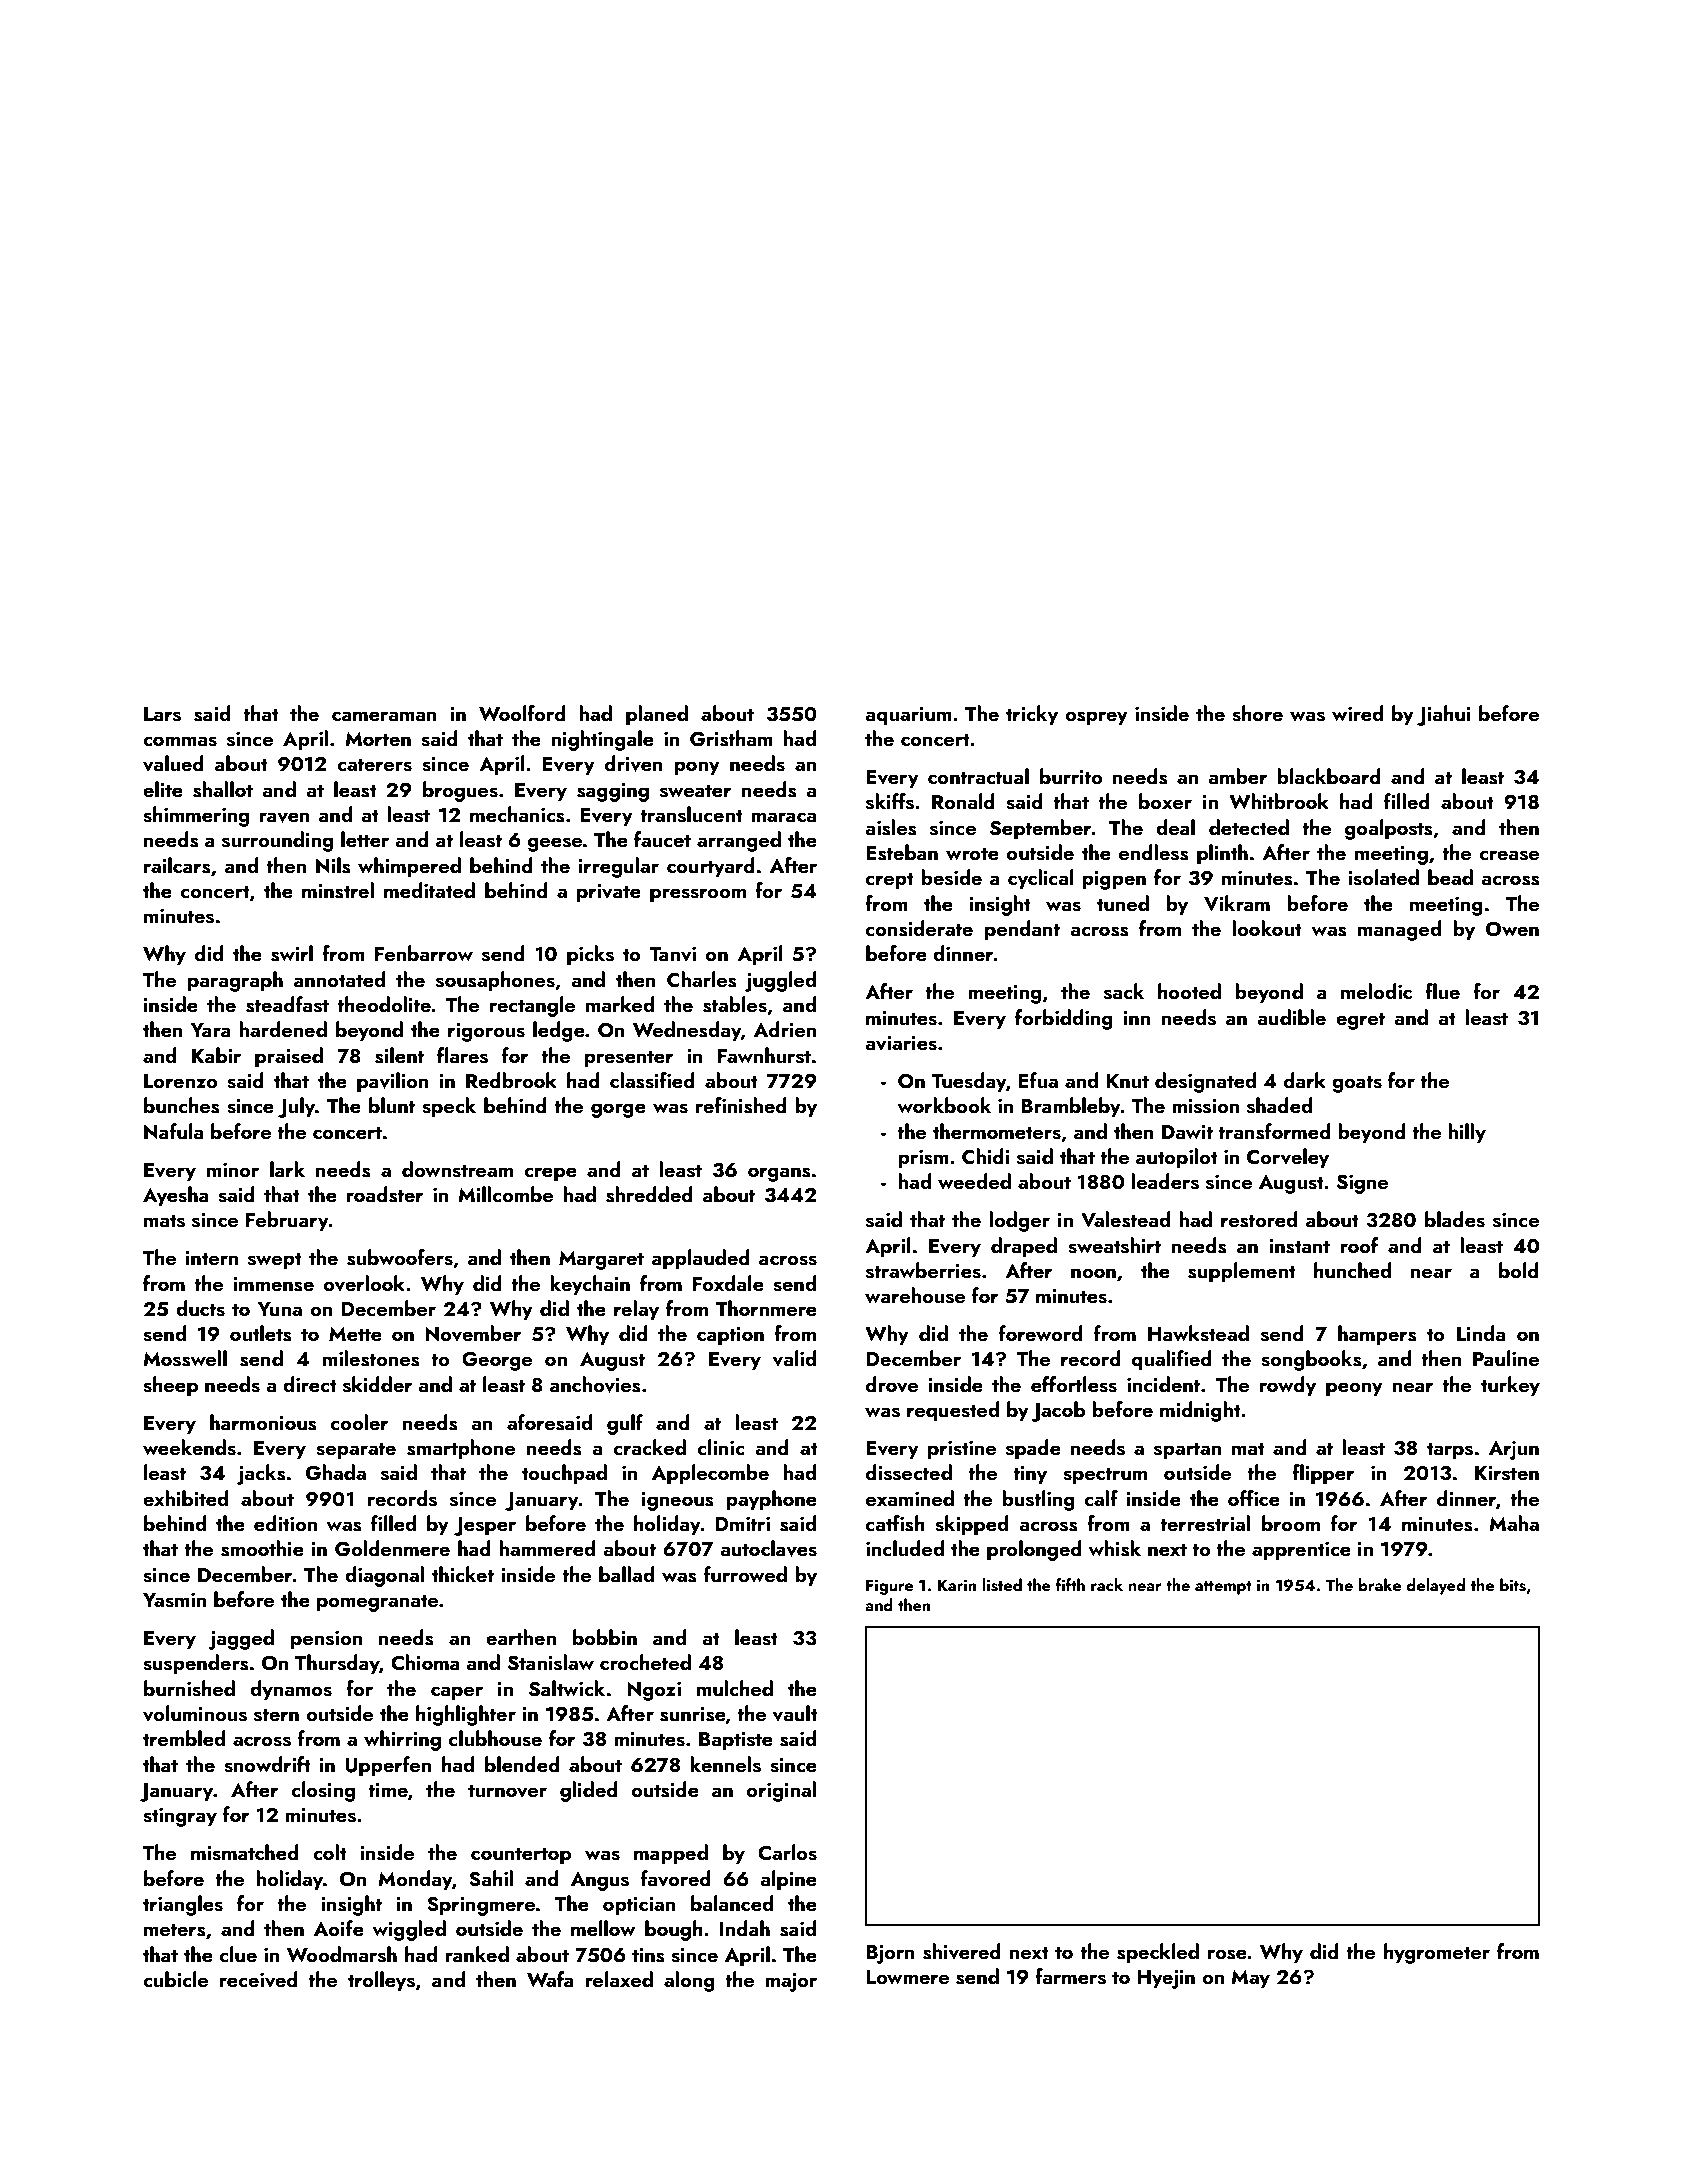 This screenshot has height=2178, width=1683. What do you see at coordinates (342, 1954) in the screenshot?
I see `Woodmarsh` at bounding box center [342, 1954].
